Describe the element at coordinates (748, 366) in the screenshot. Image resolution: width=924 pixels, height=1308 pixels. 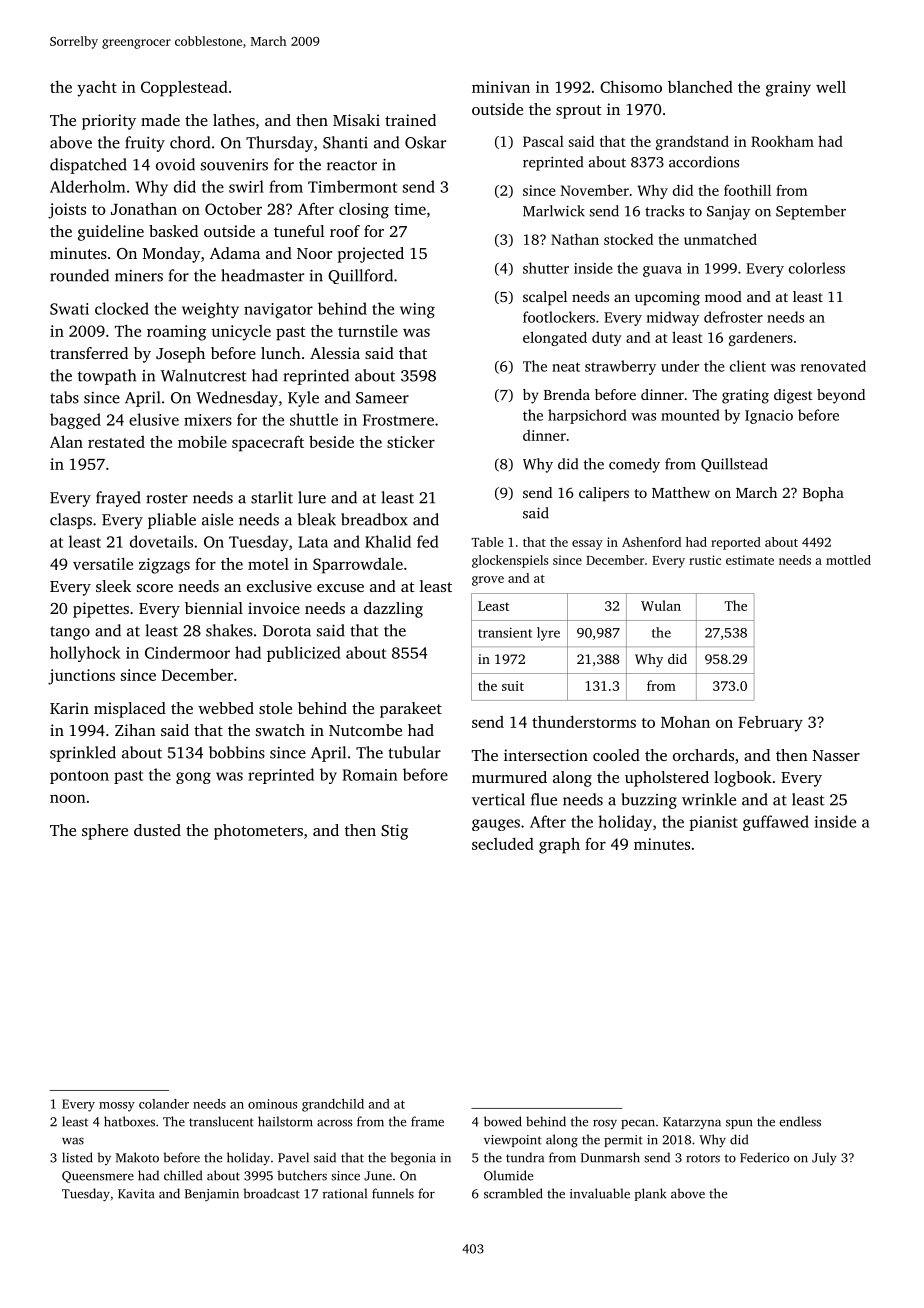
I see `client` at that location.
